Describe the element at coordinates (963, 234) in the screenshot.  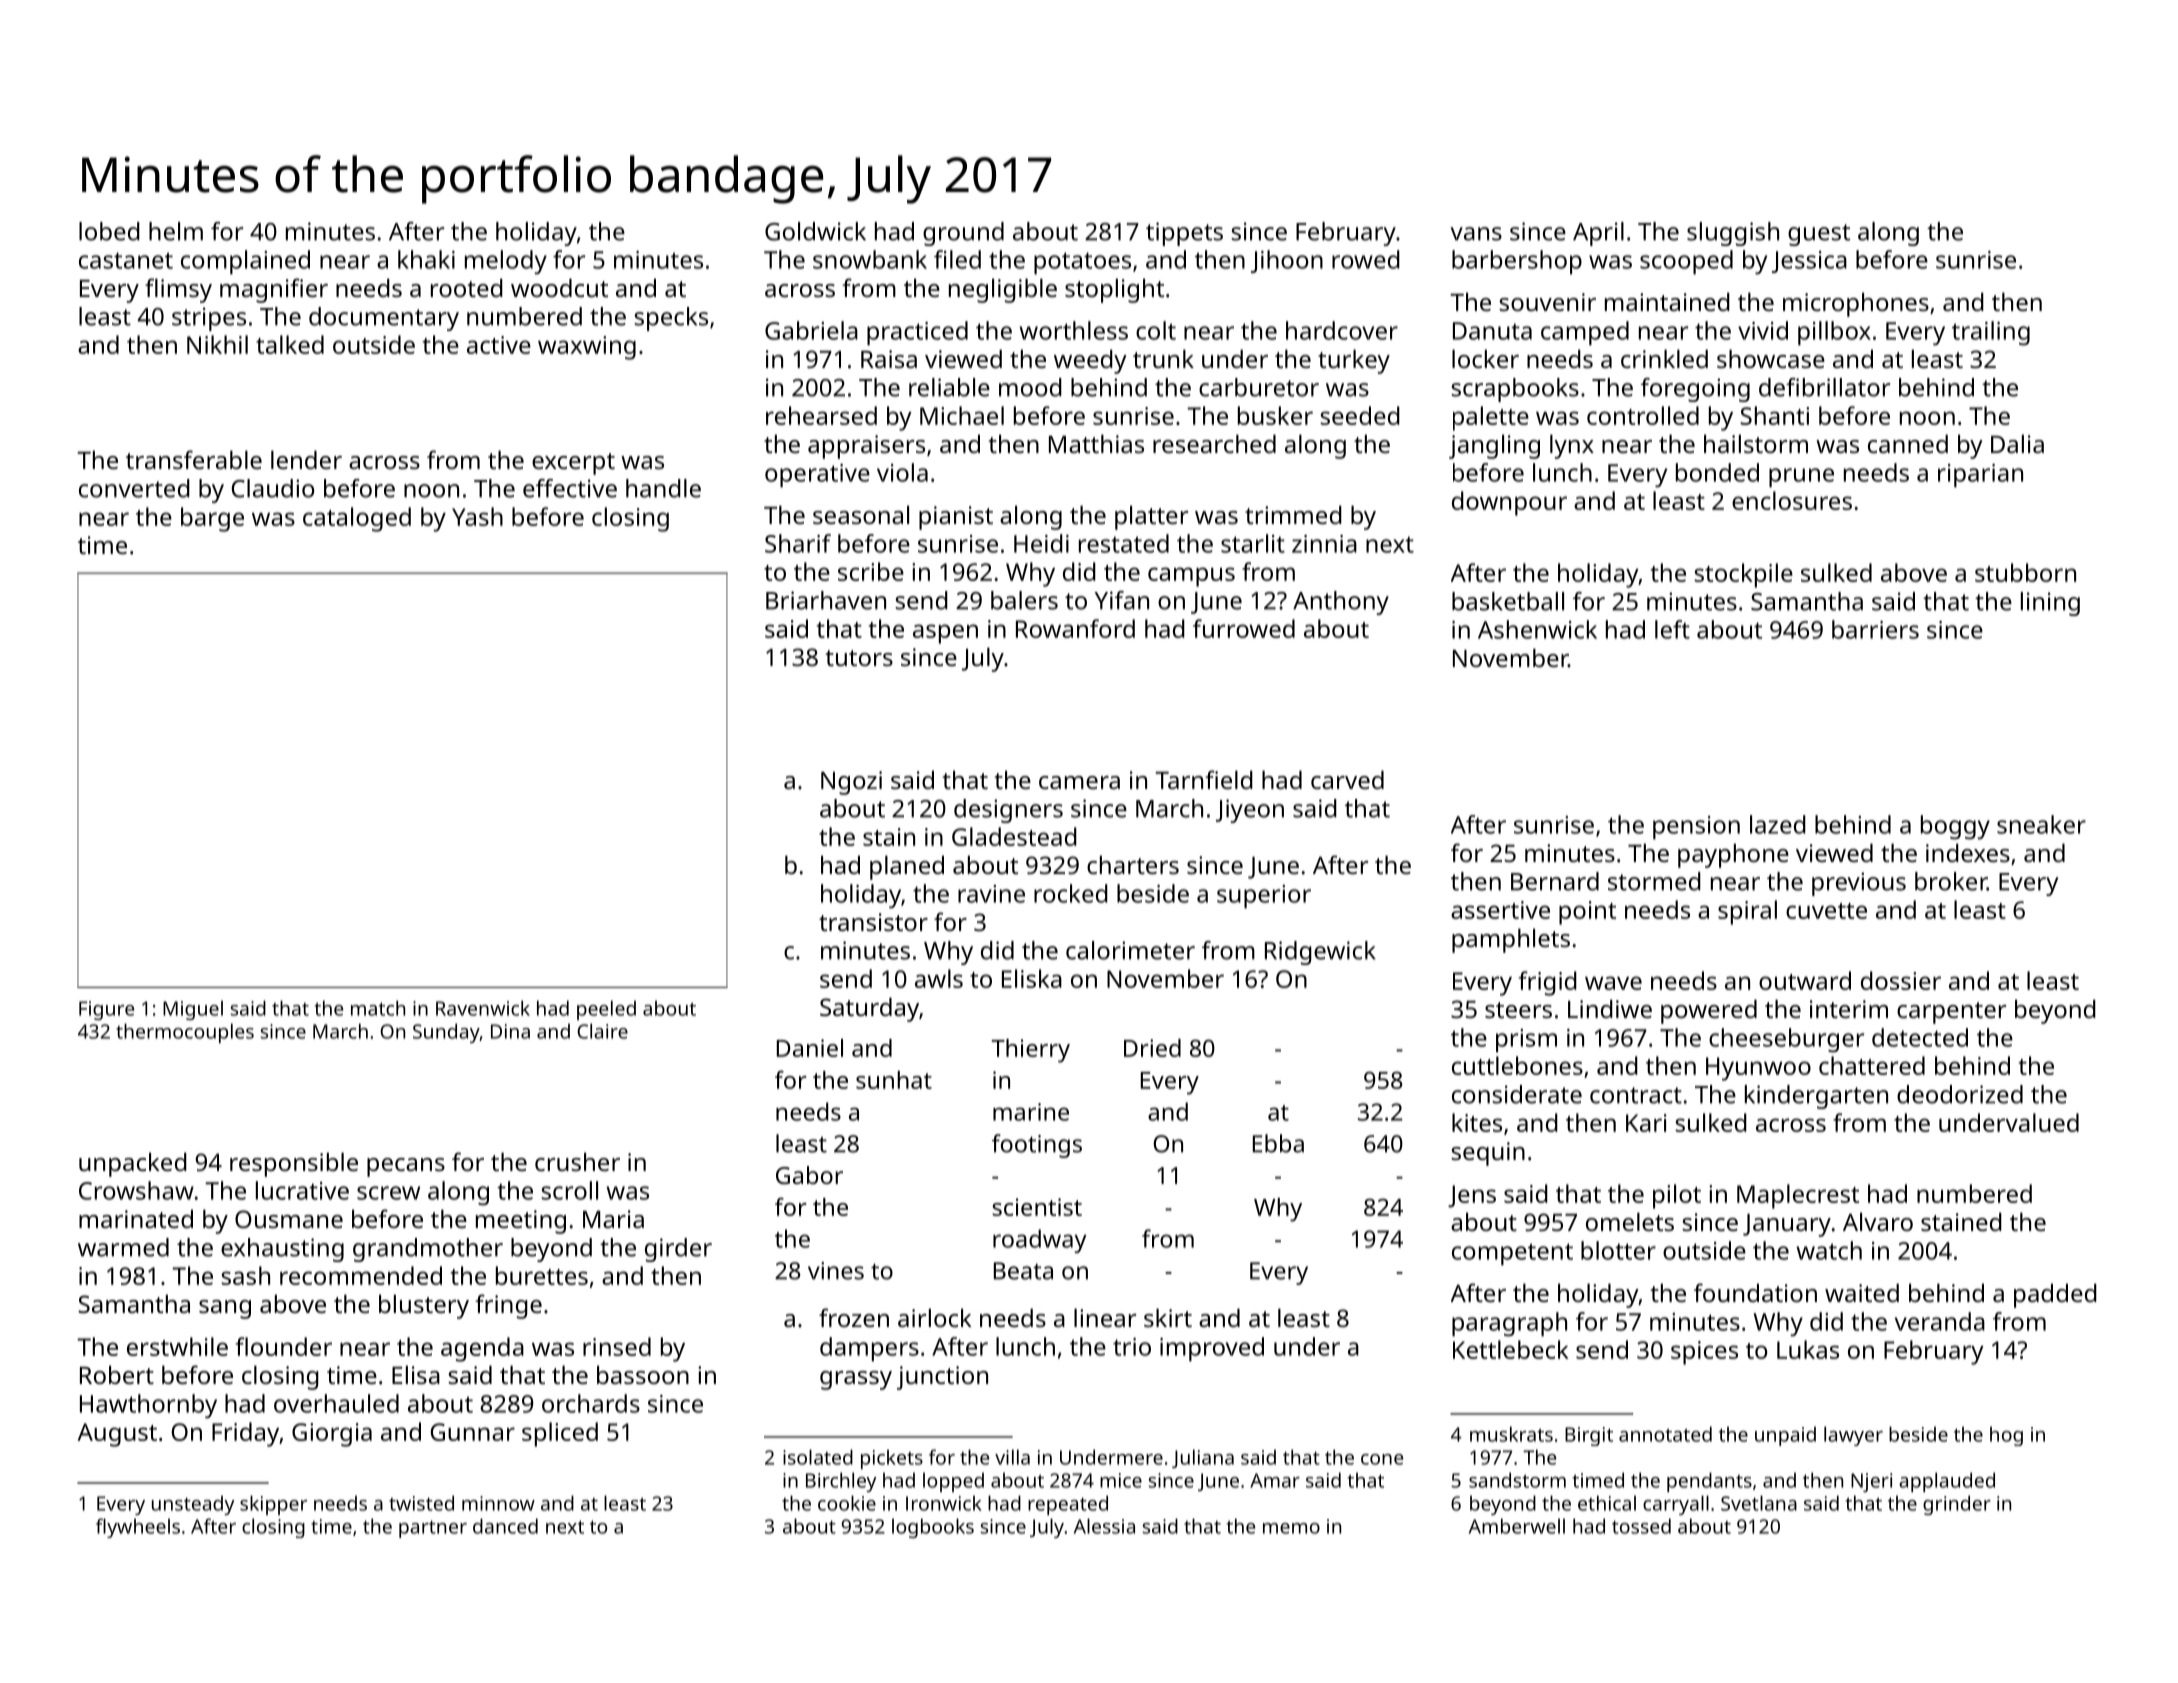
I see `ground` at that location.
